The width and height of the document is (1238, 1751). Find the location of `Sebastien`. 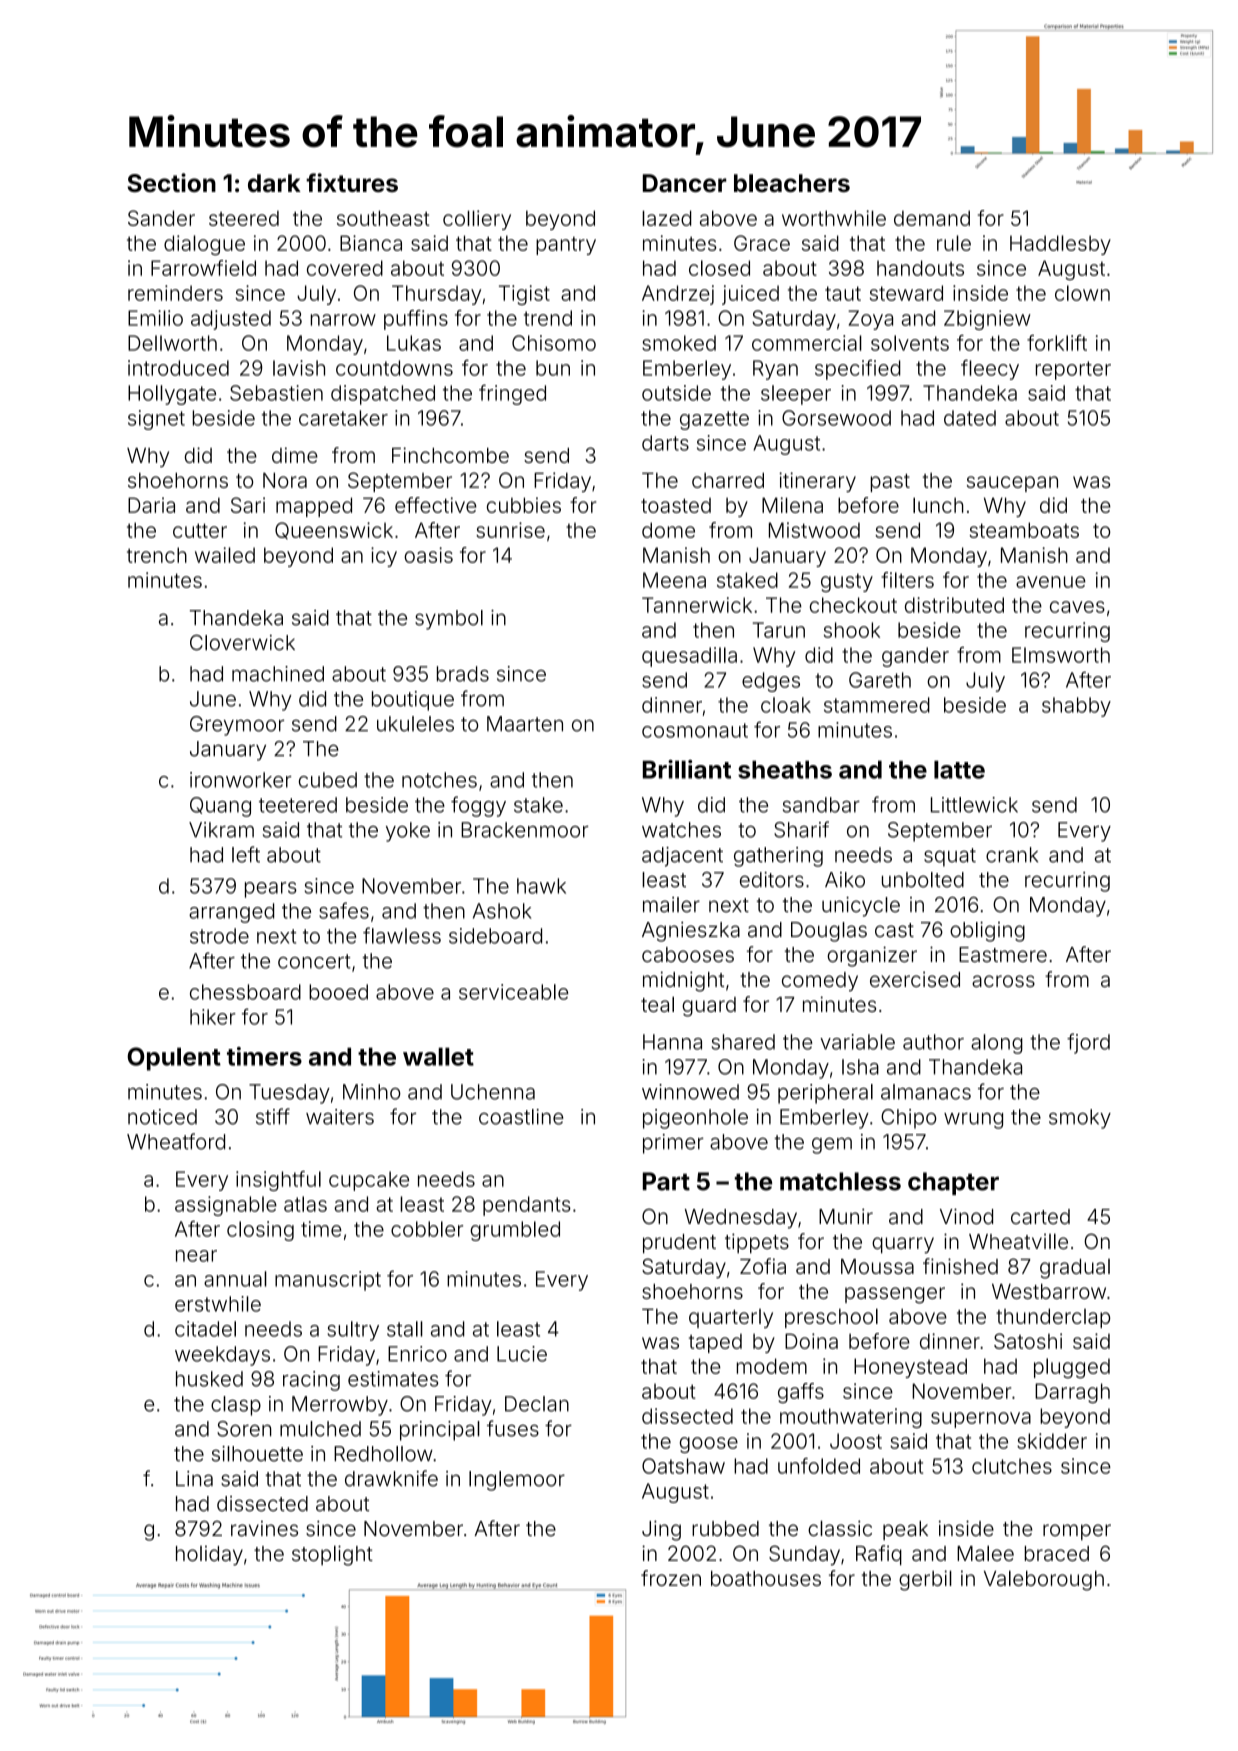

Sebastien is located at coordinates (276, 393).
